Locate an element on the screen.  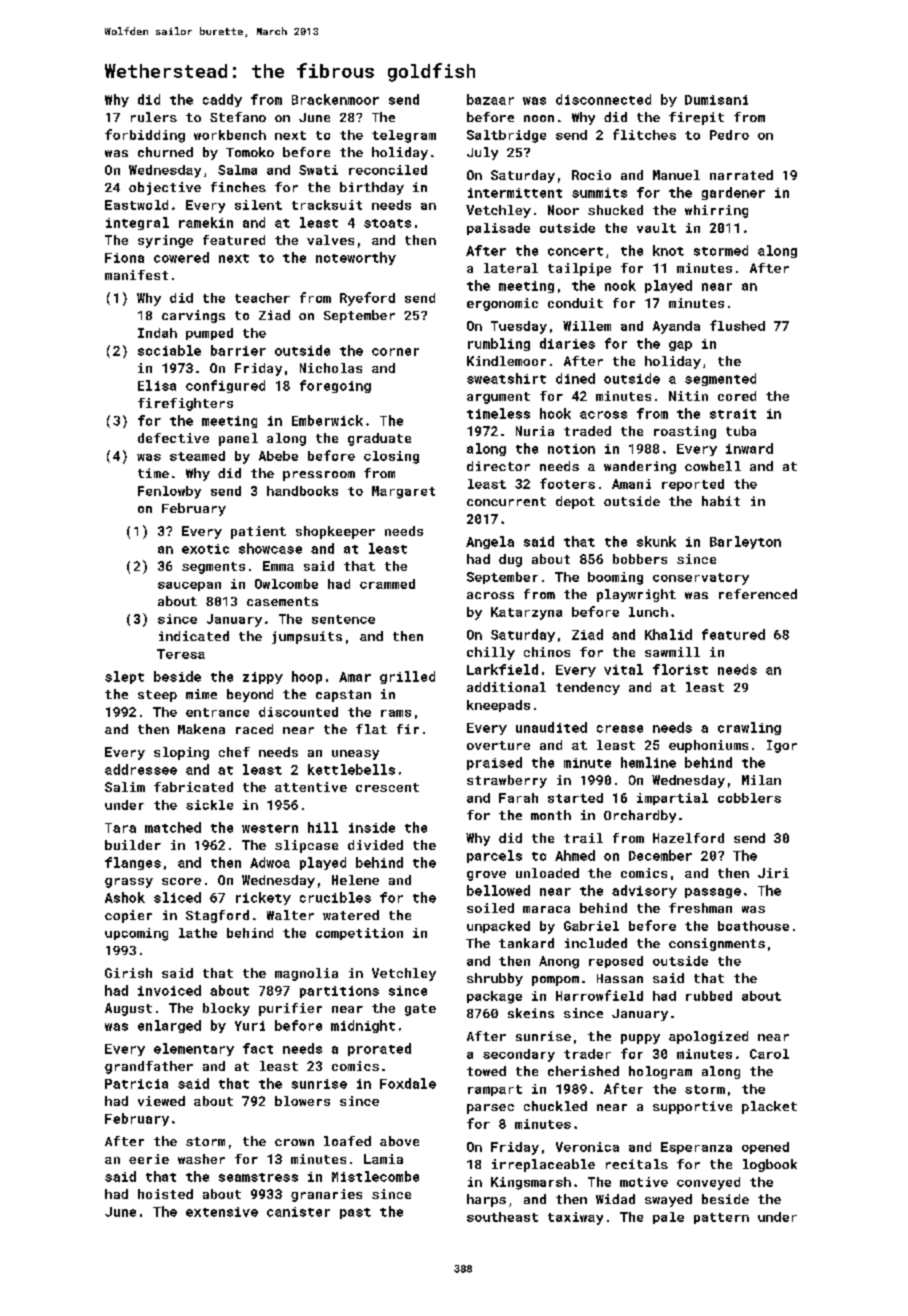
disconnected is located at coordinates (603, 99).
